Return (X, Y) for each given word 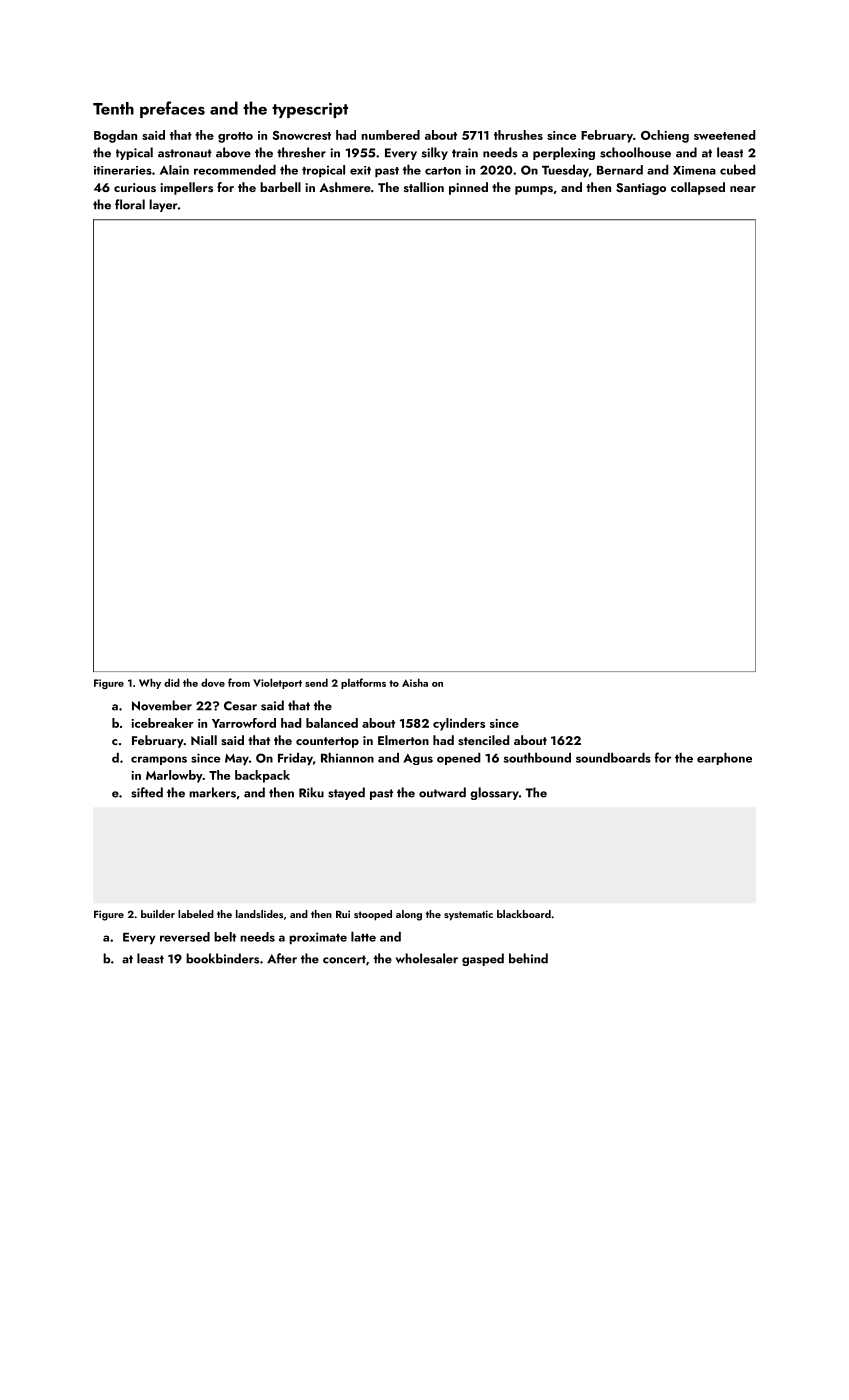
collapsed (698, 188)
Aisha (415, 682)
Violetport (277, 683)
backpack (262, 776)
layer (163, 205)
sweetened (724, 135)
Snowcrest (301, 135)
